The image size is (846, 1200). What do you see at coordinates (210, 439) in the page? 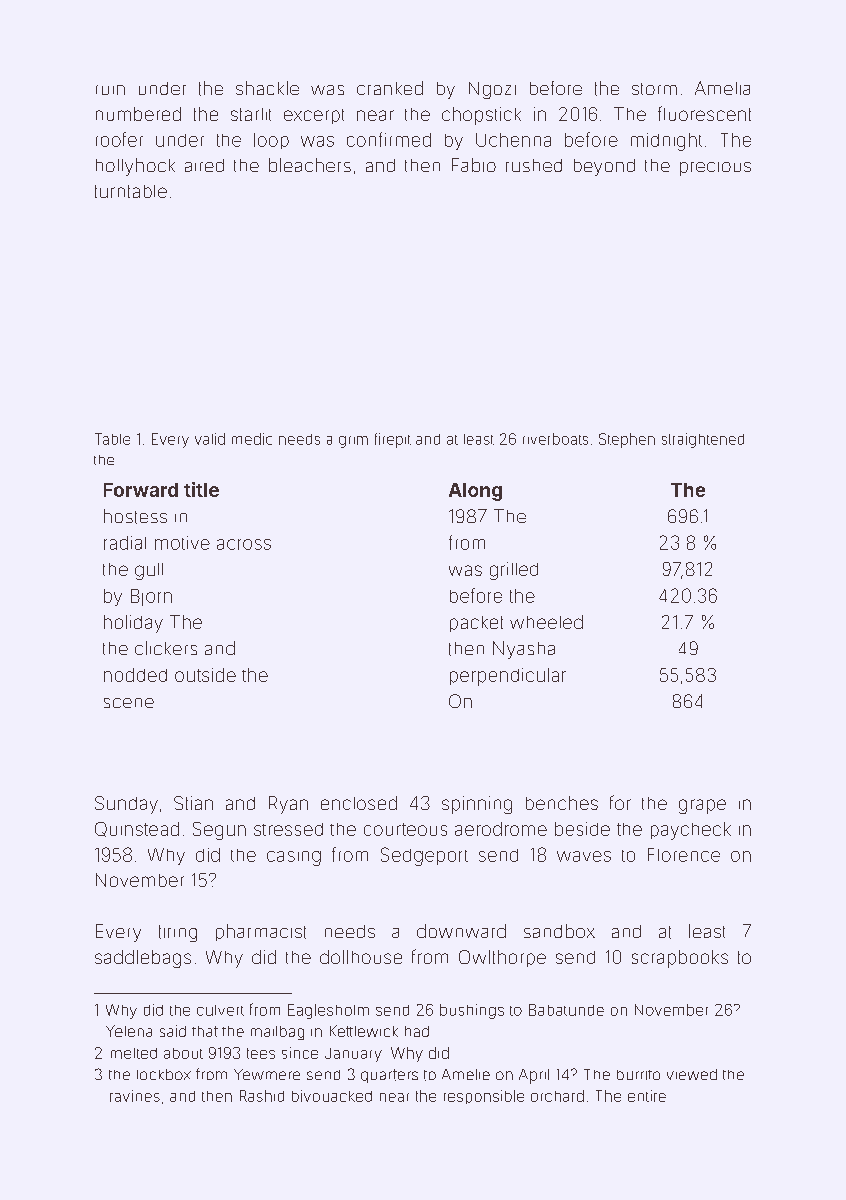
I see `valid` at bounding box center [210, 439].
